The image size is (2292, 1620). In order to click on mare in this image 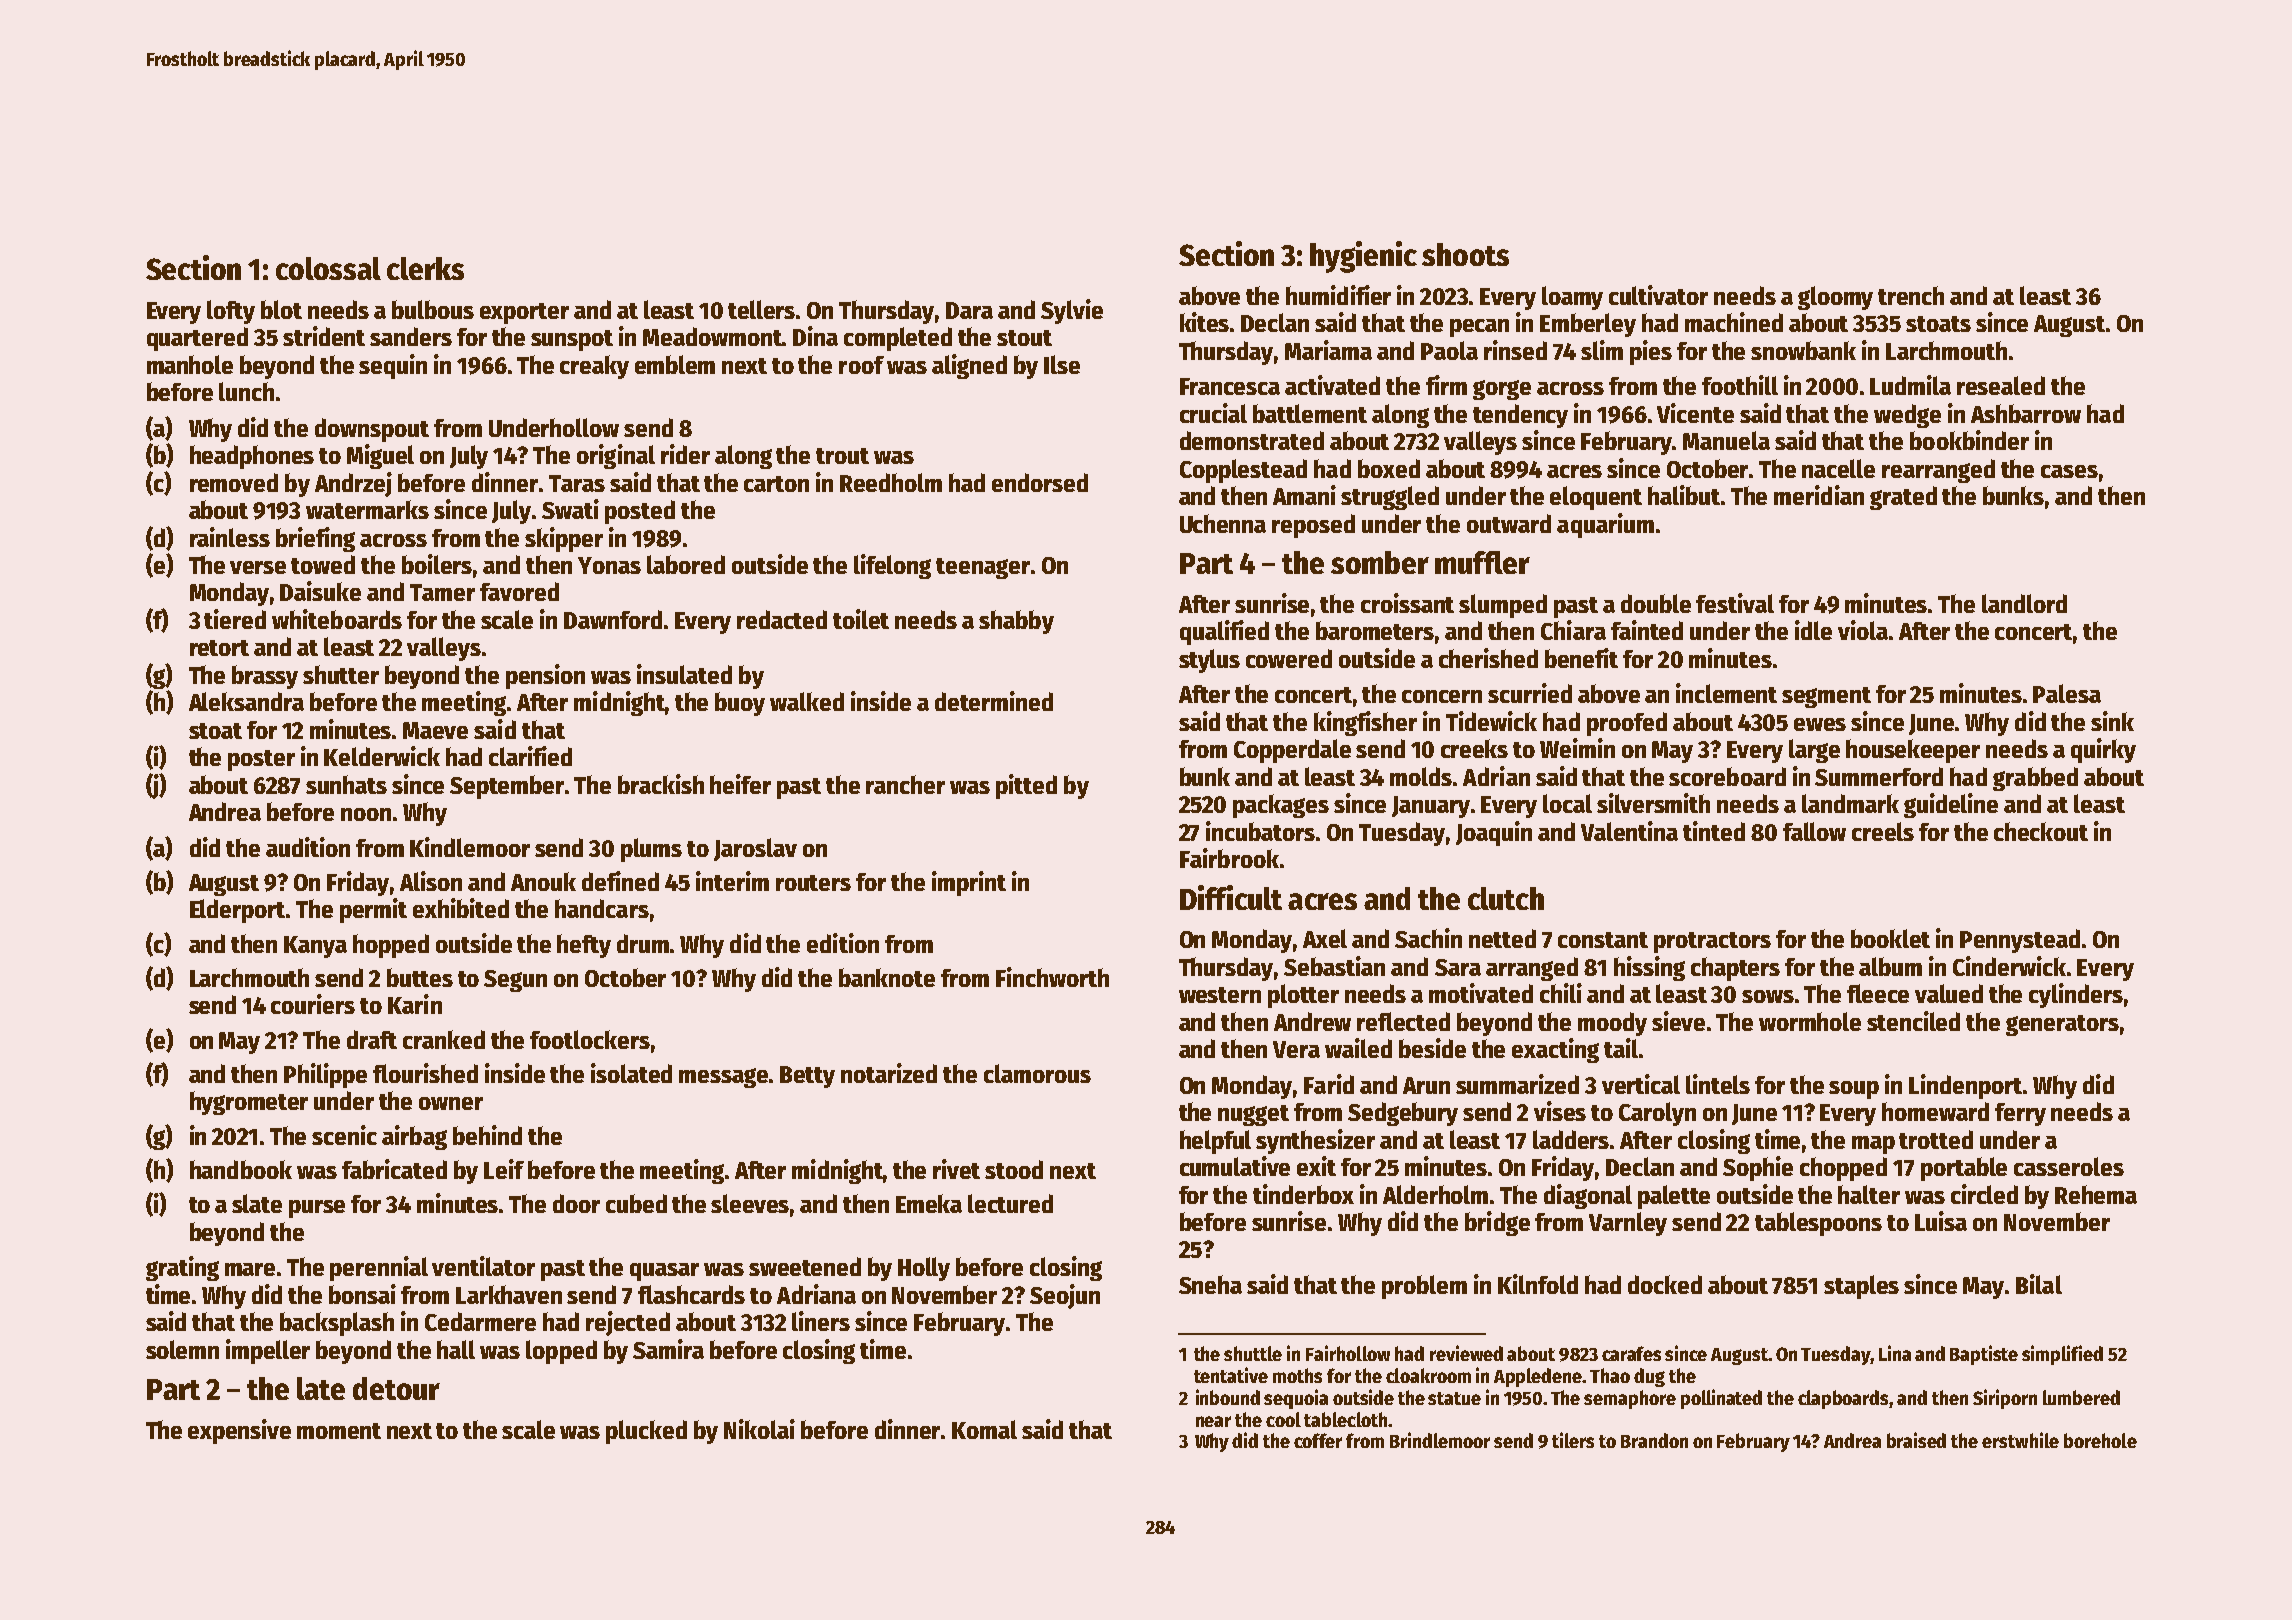, I will do `click(250, 1269)`.
